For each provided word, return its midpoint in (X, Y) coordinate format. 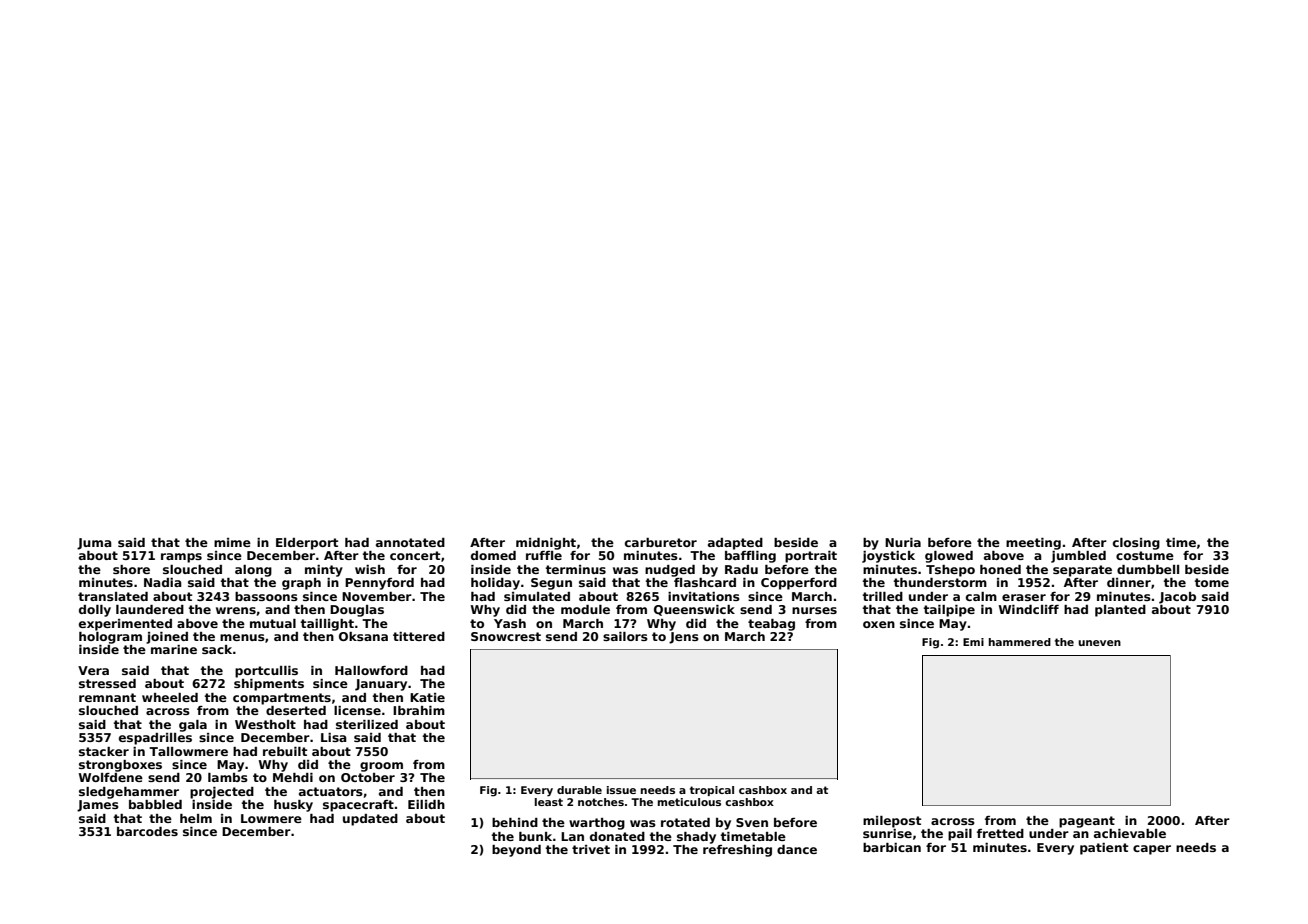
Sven (752, 822)
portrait (811, 557)
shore (131, 569)
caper (1152, 850)
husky (293, 806)
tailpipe (949, 611)
